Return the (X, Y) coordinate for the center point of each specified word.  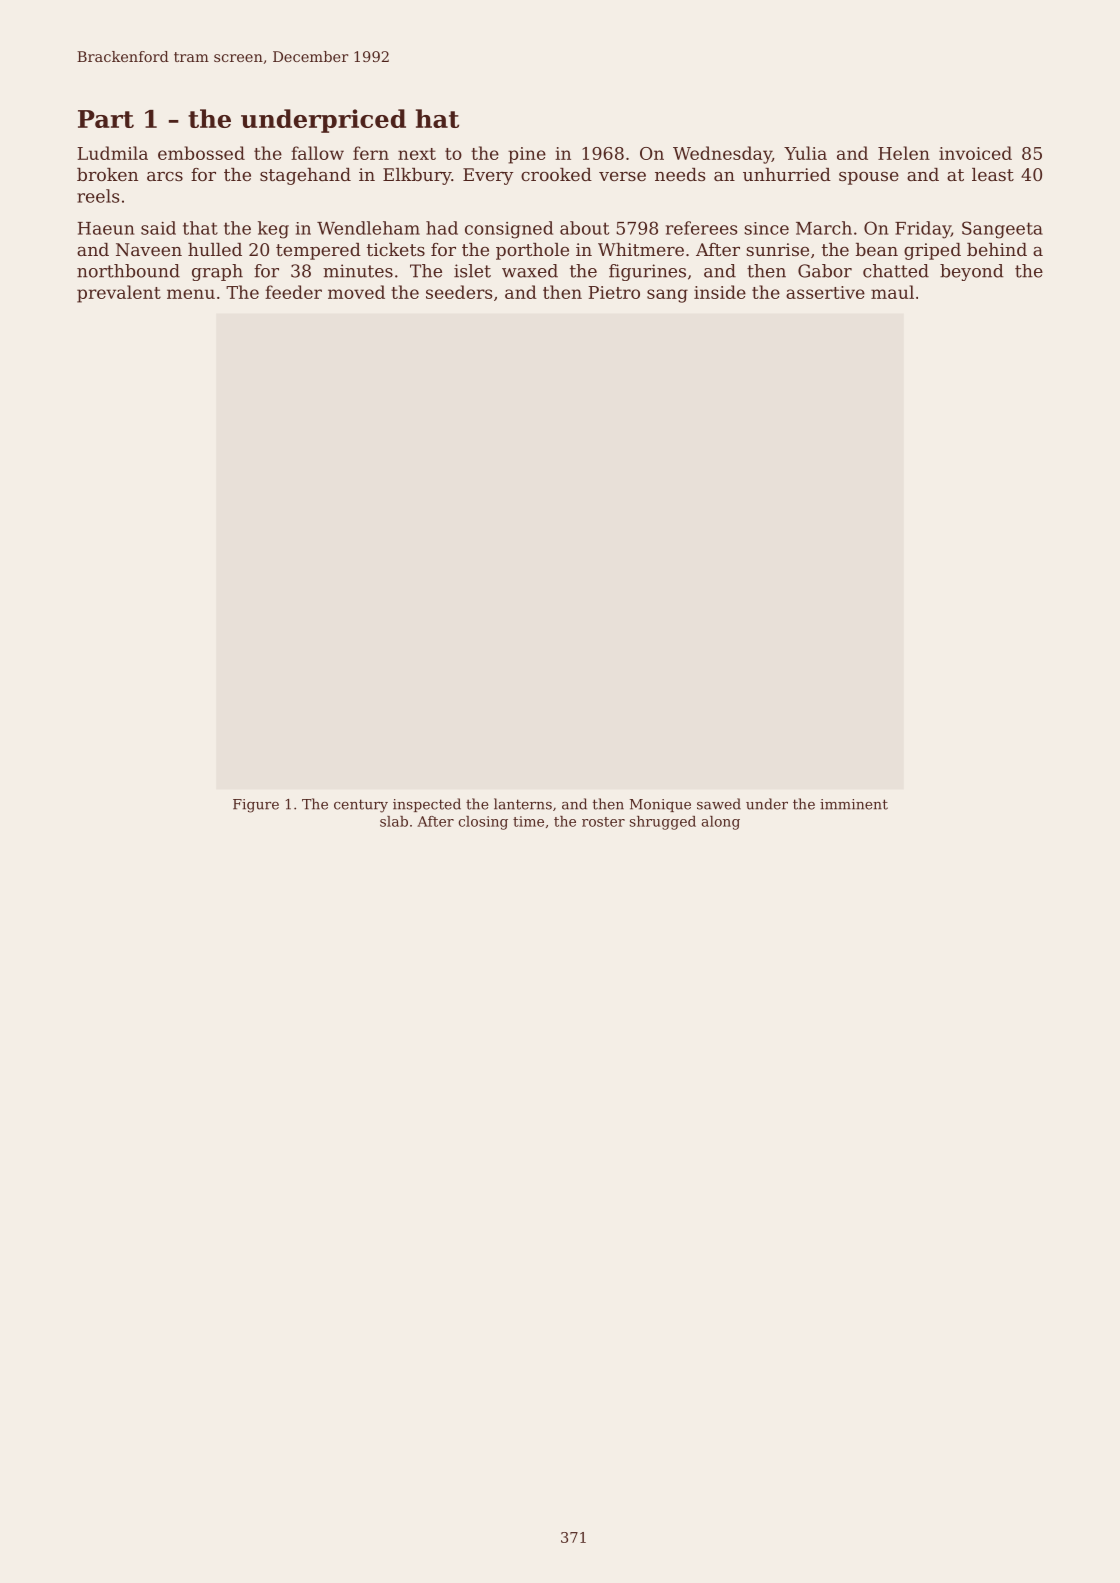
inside (720, 292)
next (417, 154)
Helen (904, 153)
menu (191, 294)
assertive (825, 292)
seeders (459, 292)
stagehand (305, 176)
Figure (256, 806)
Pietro (614, 292)
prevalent (119, 294)
